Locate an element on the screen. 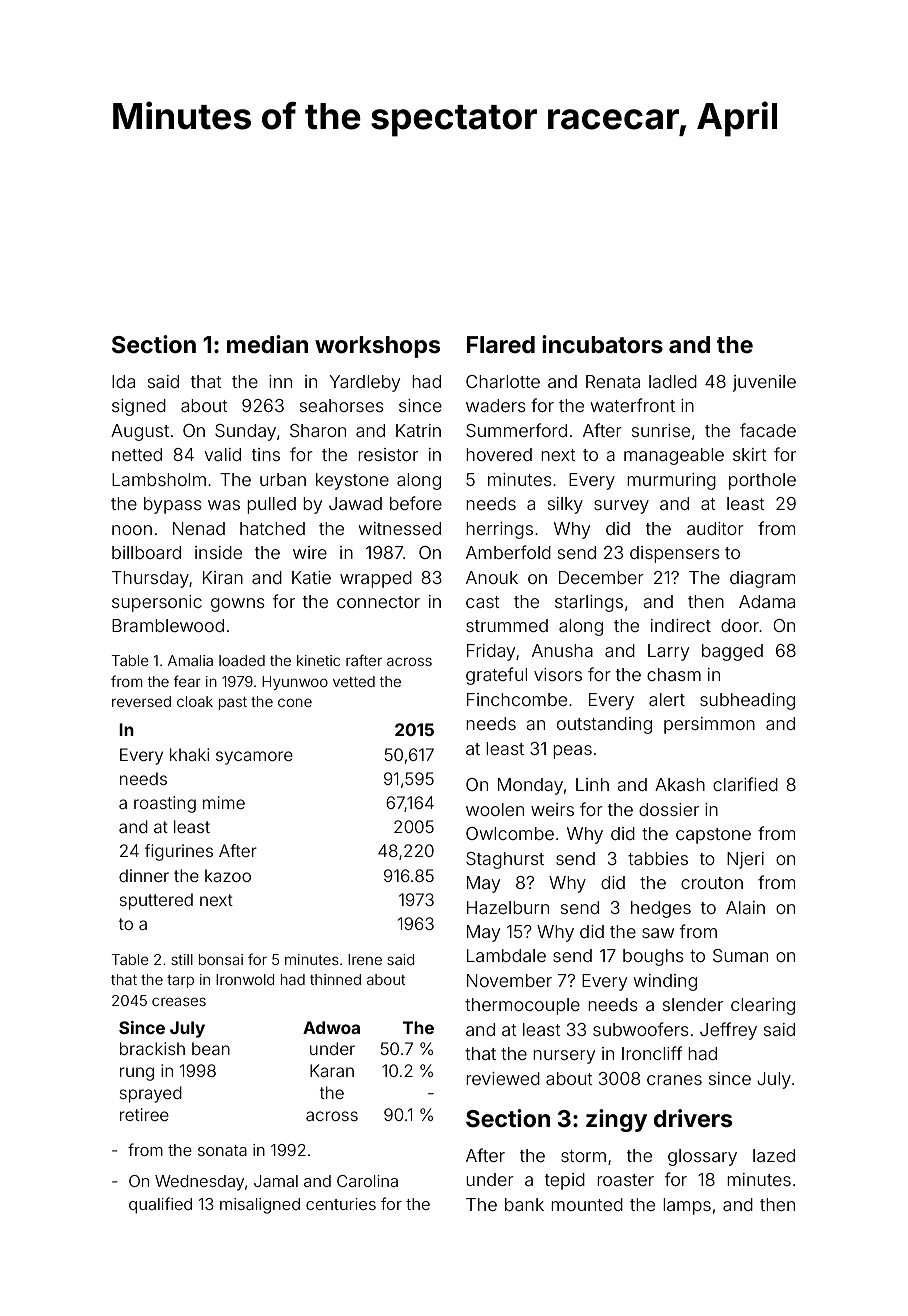  Suman is located at coordinates (740, 955).
